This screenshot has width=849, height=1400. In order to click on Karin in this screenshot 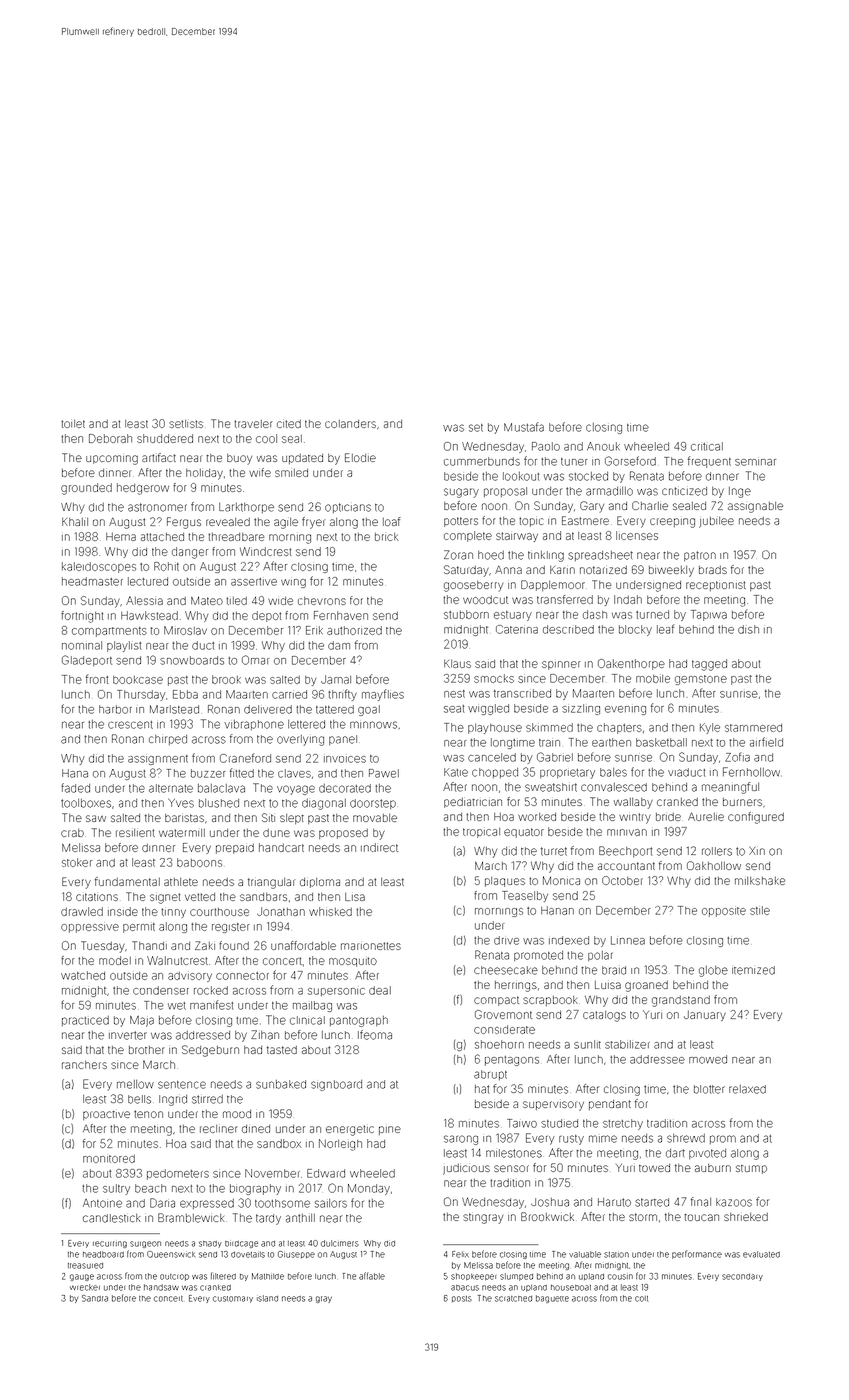, I will do `click(562, 570)`.
